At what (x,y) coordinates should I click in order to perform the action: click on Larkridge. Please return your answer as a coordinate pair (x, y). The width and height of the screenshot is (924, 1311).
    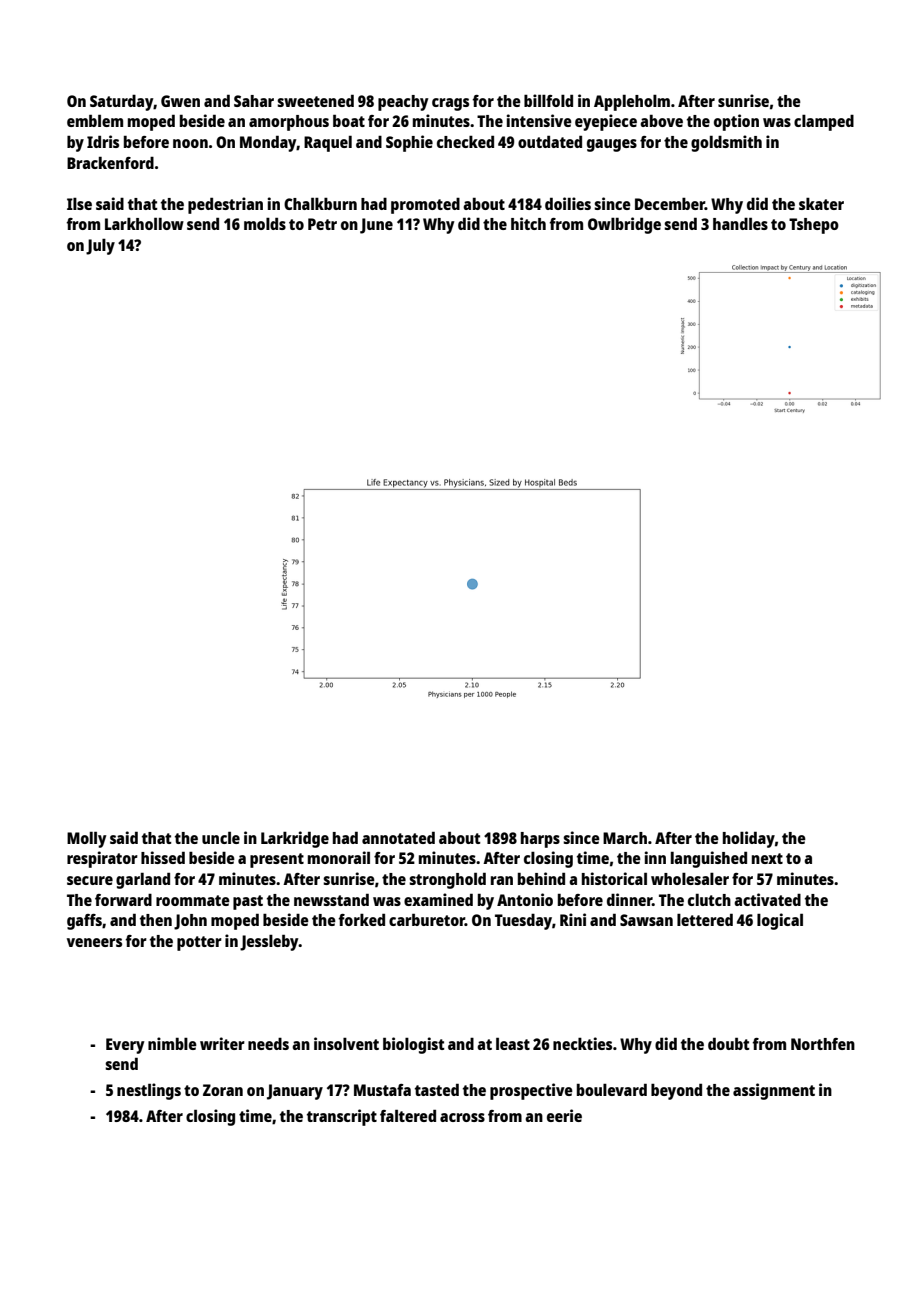
    Looking at the image, I should click on (295, 839).
